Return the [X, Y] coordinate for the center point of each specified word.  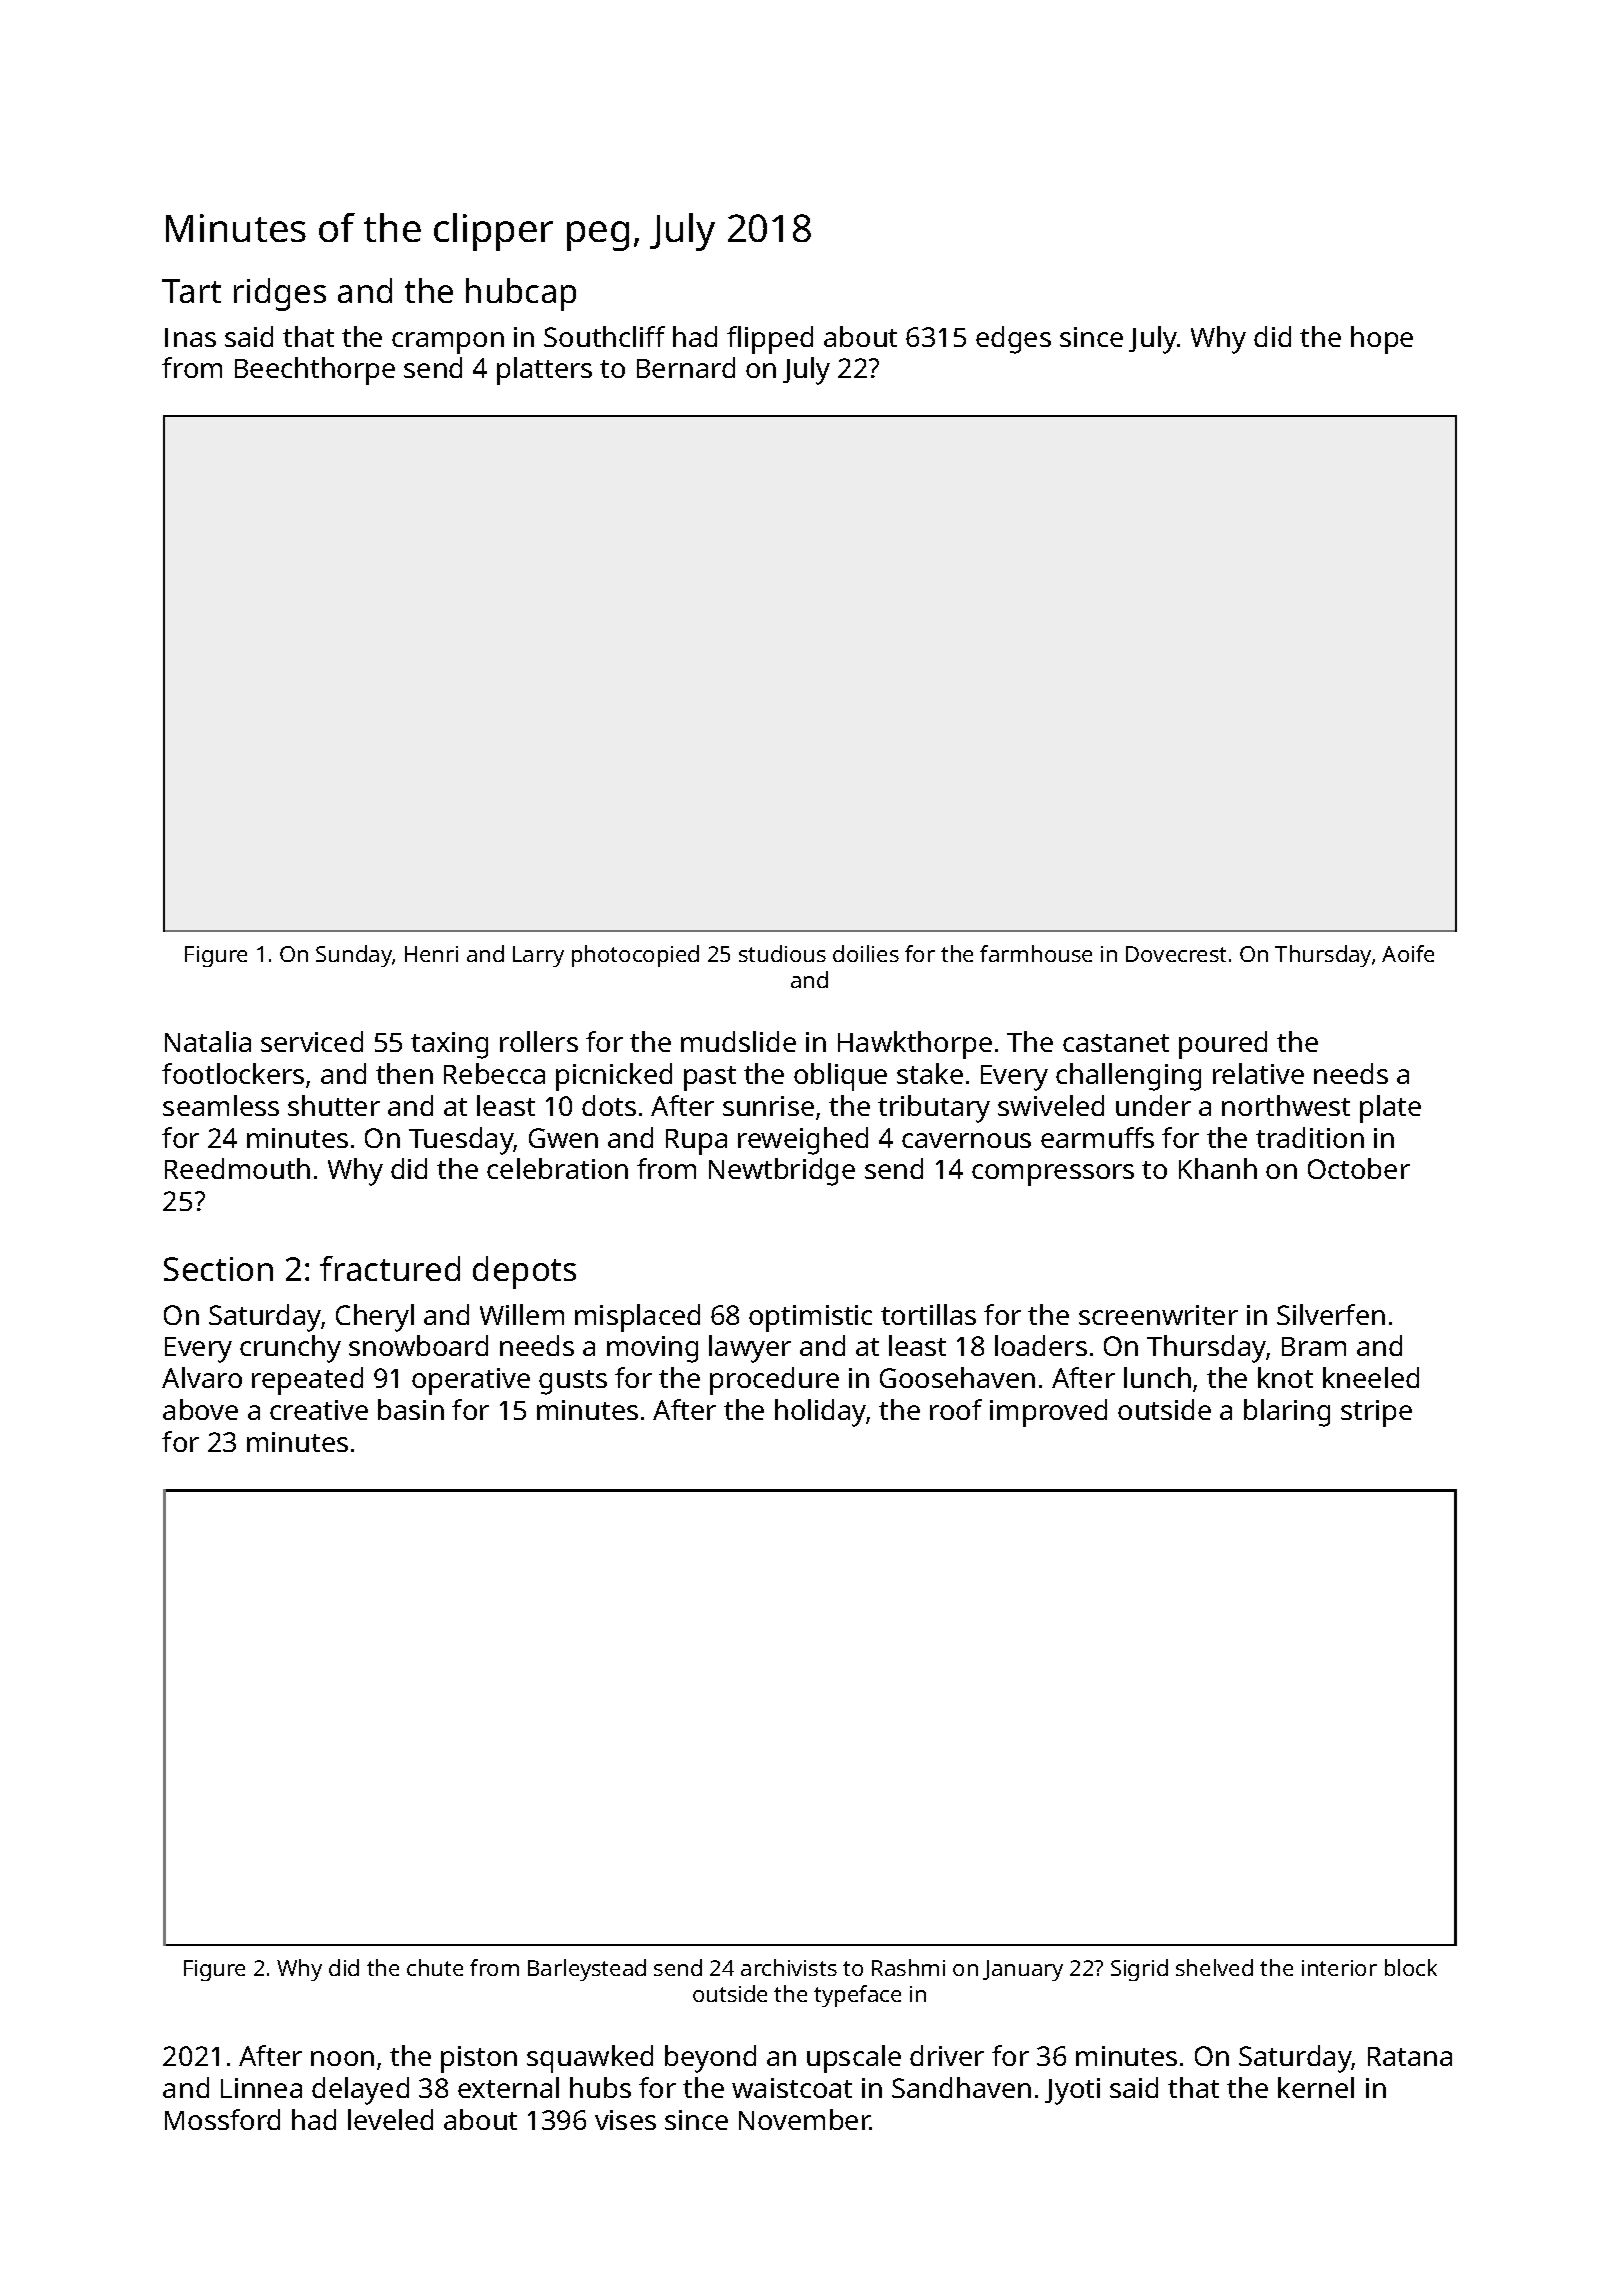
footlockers [233, 1073]
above [200, 1409]
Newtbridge [782, 1172]
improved [1048, 1413]
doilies [866, 953]
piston [479, 2059]
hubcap [521, 294]
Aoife [1408, 953]
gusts [573, 1382]
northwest [1286, 1105]
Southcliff [604, 336]
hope [1382, 340]
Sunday [354, 956]
